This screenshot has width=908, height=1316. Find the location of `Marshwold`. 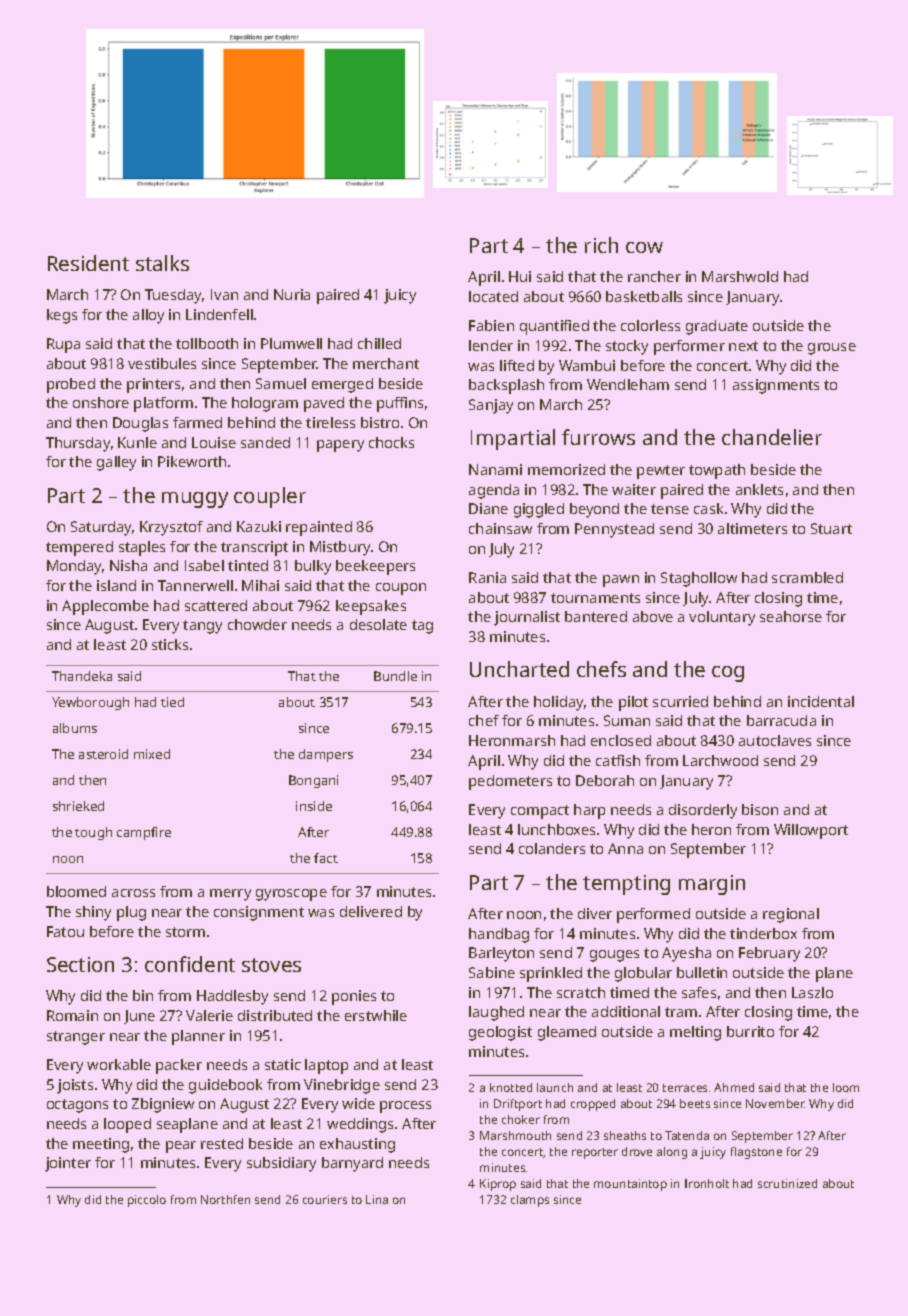

Marshwold is located at coordinates (740, 276).
